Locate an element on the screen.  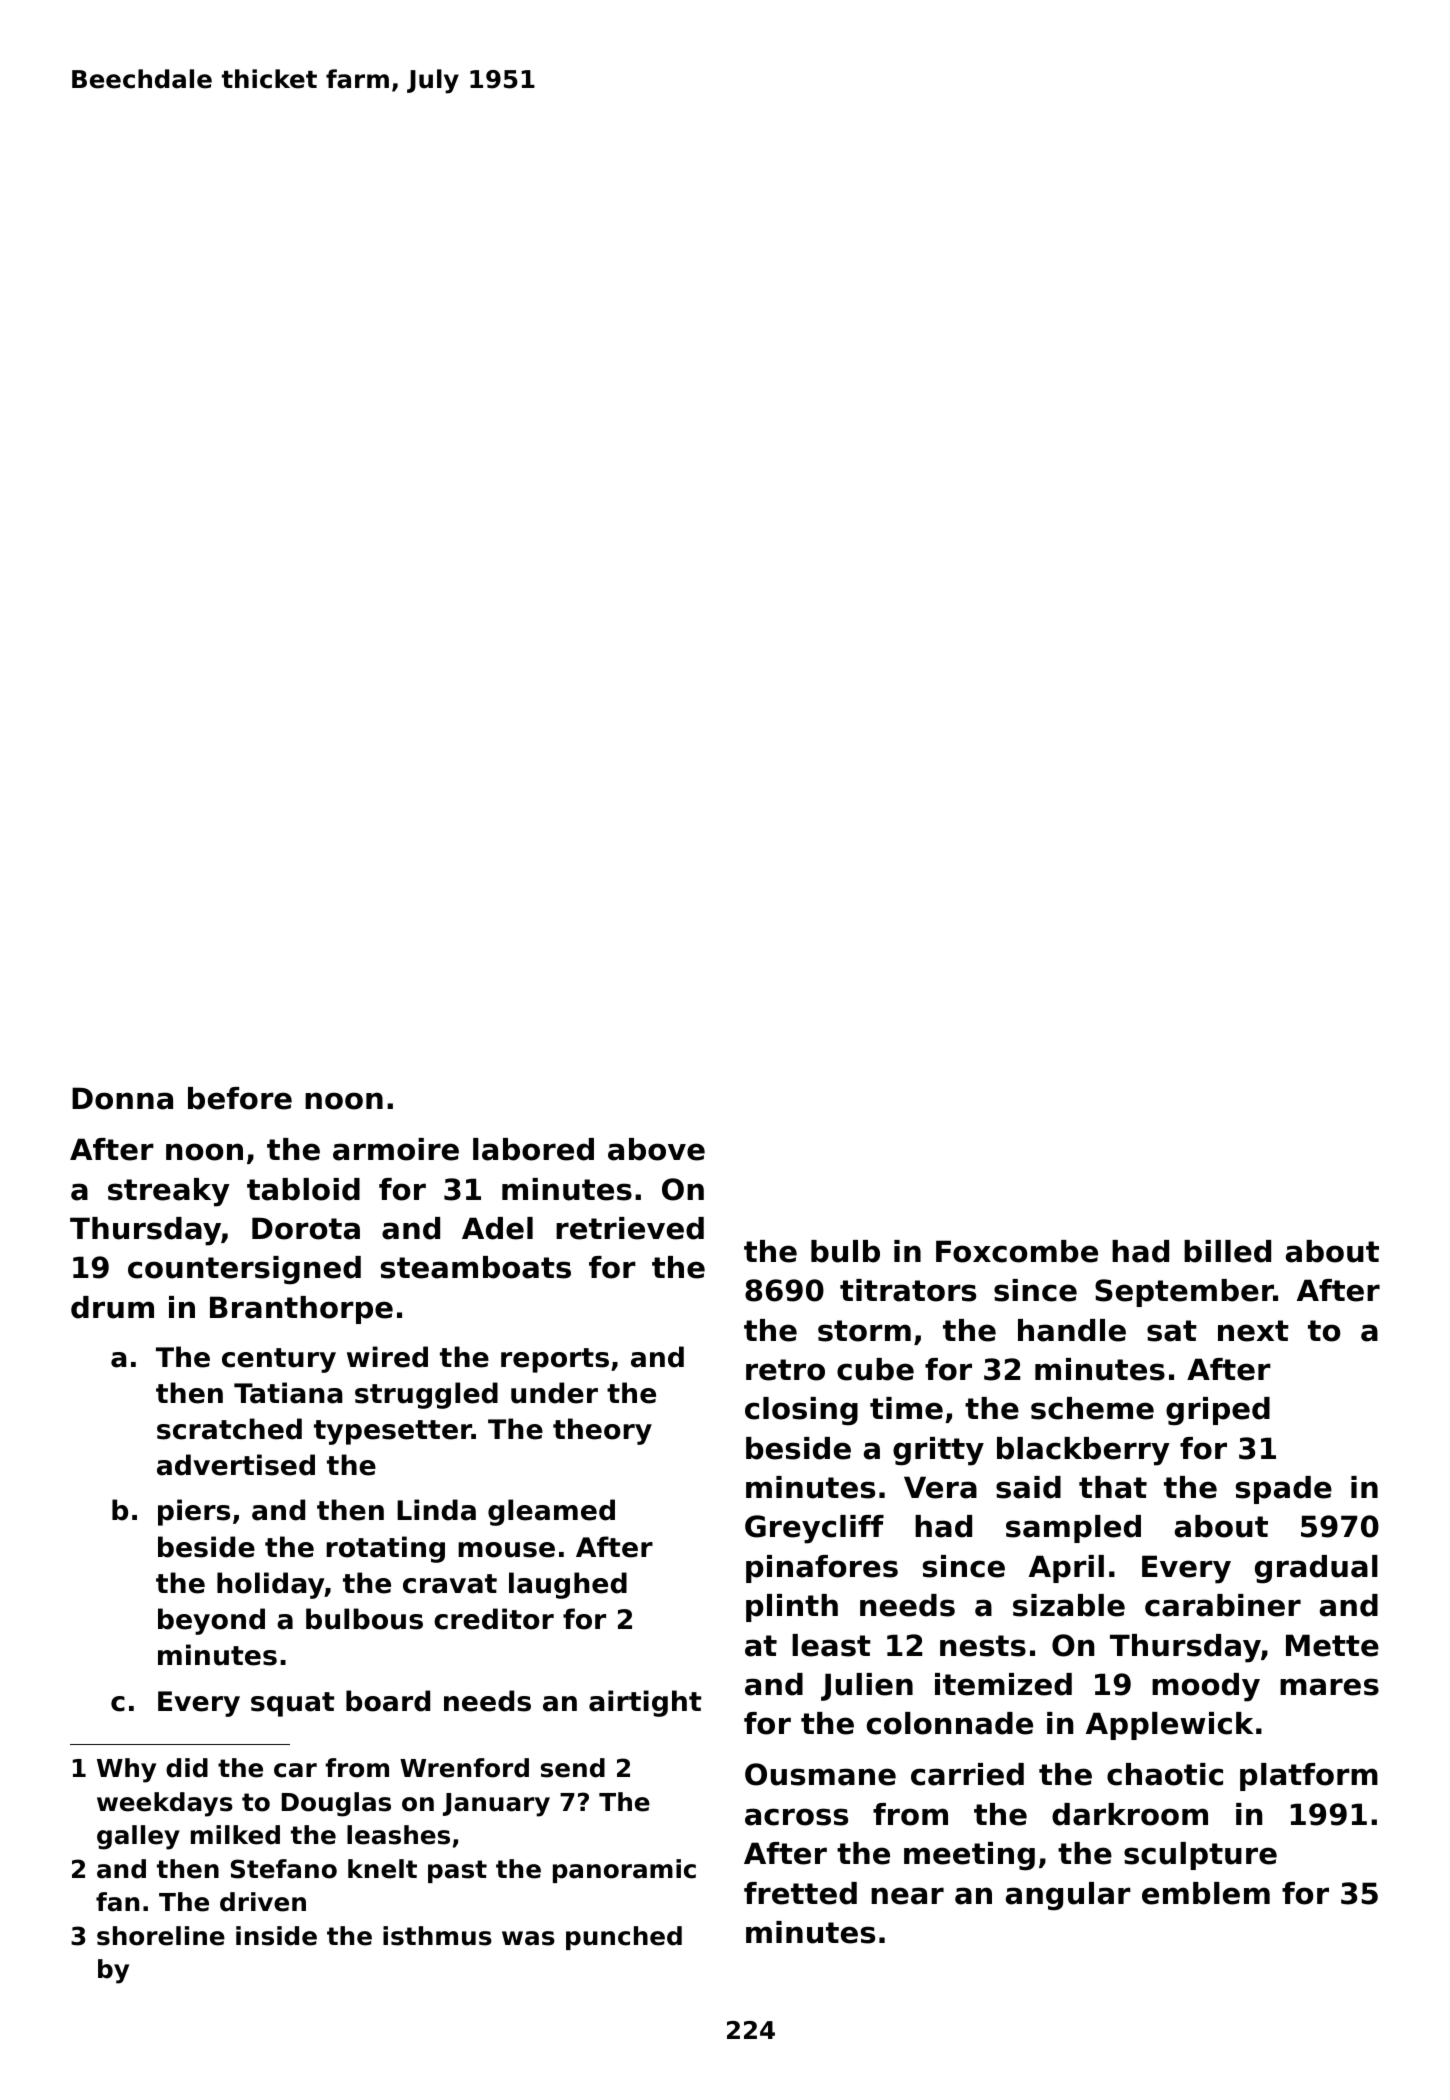
beyond is located at coordinates (211, 1621).
